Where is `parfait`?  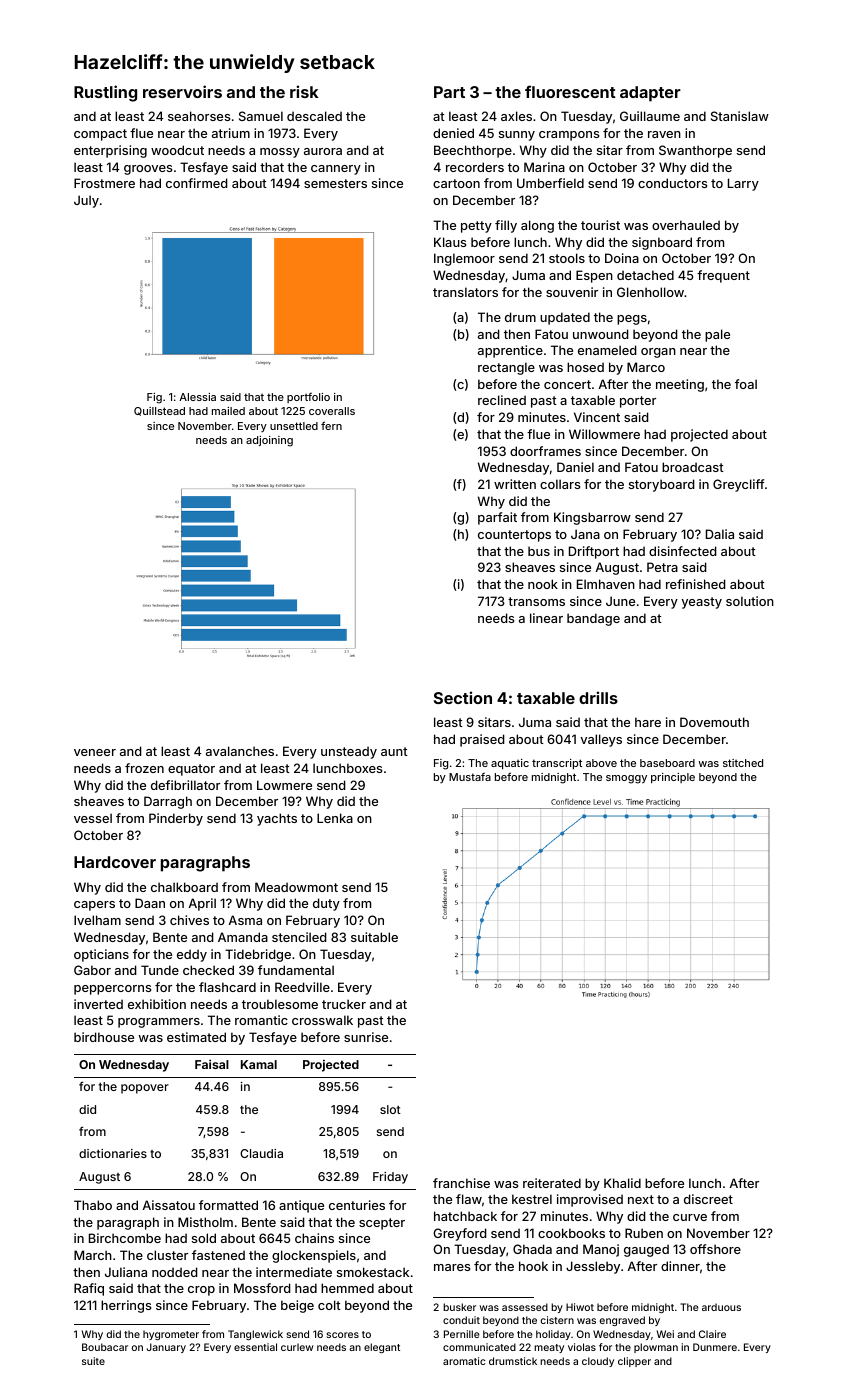 parfait is located at coordinates (497, 518).
